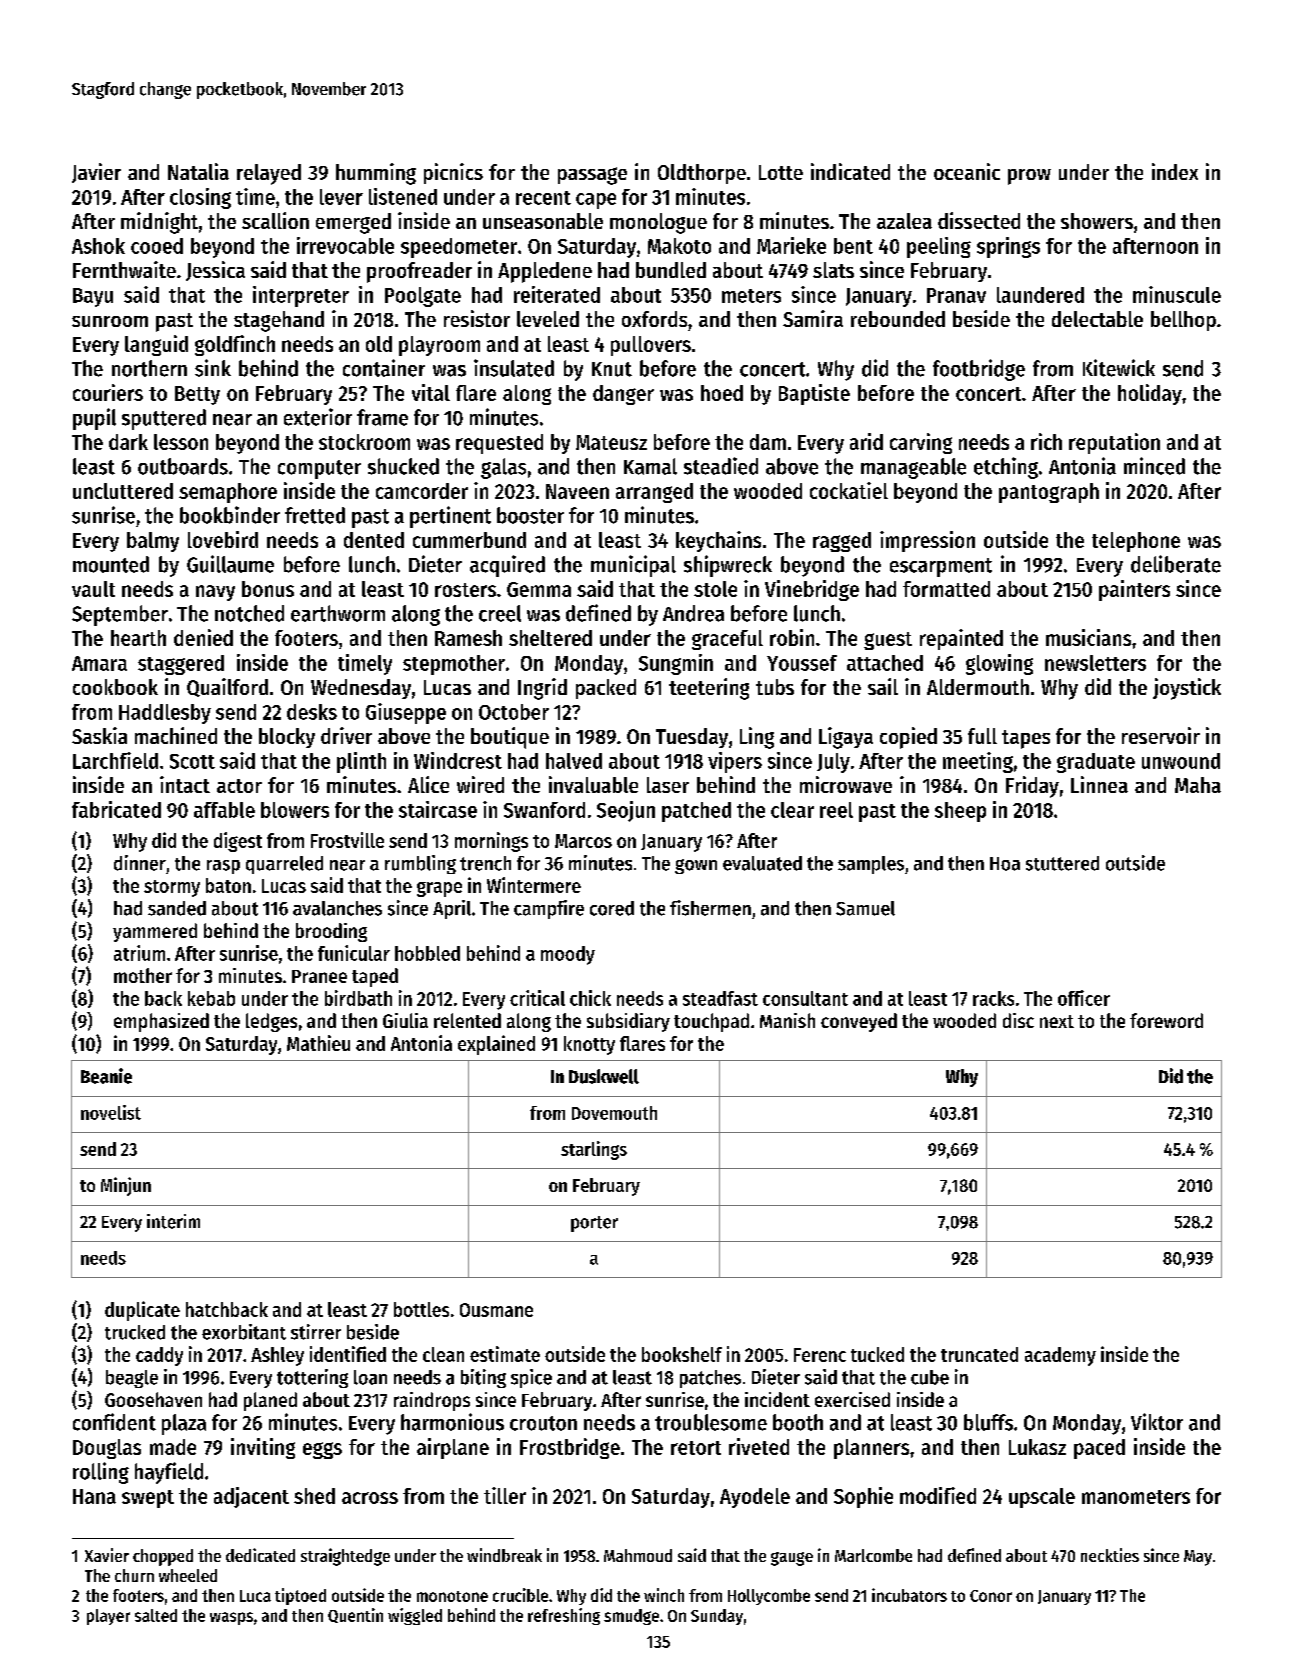  Describe the element at coordinates (904, 221) in the document. I see `azalea` at that location.
